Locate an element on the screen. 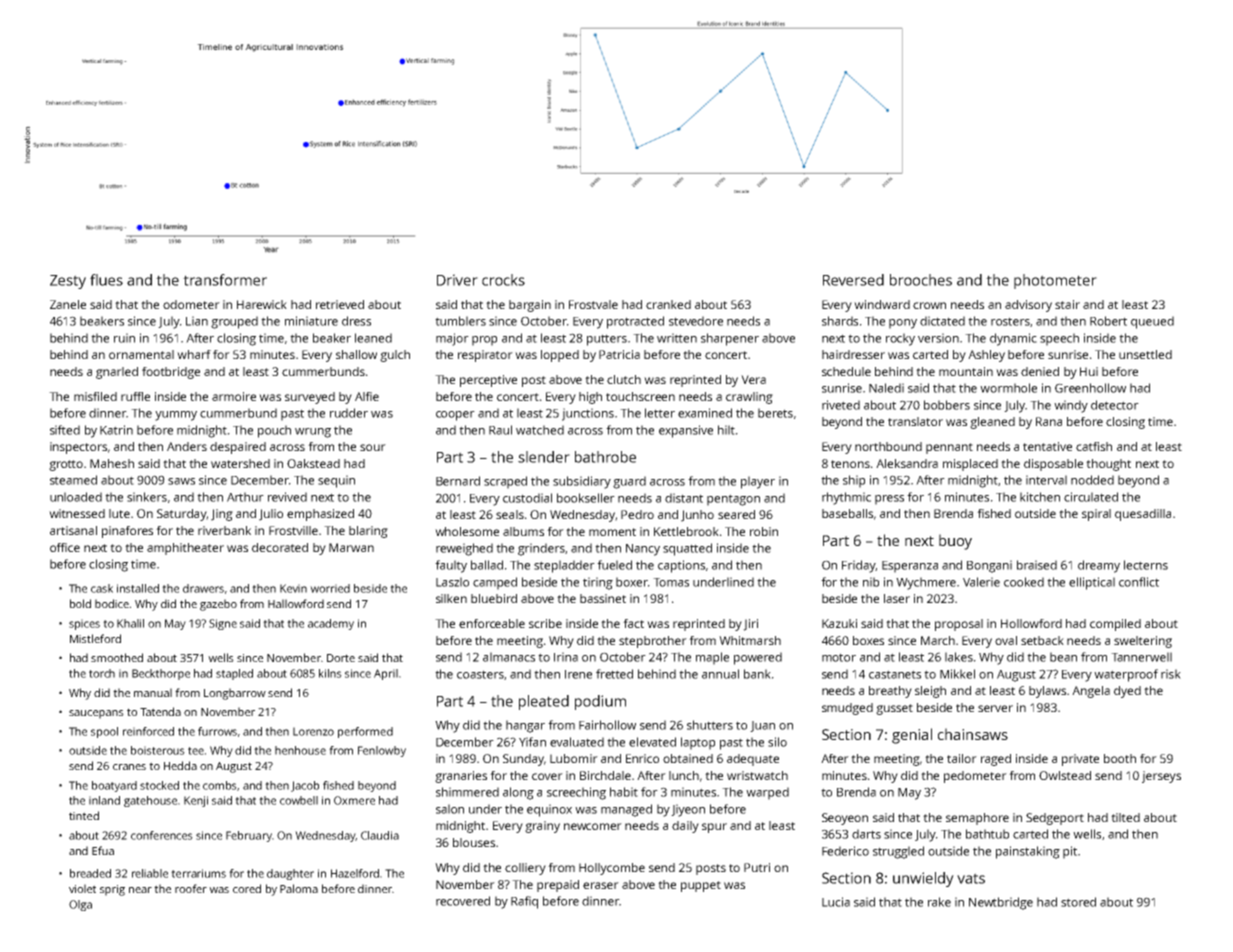 The image size is (1233, 952). Oxmere is located at coordinates (354, 800).
